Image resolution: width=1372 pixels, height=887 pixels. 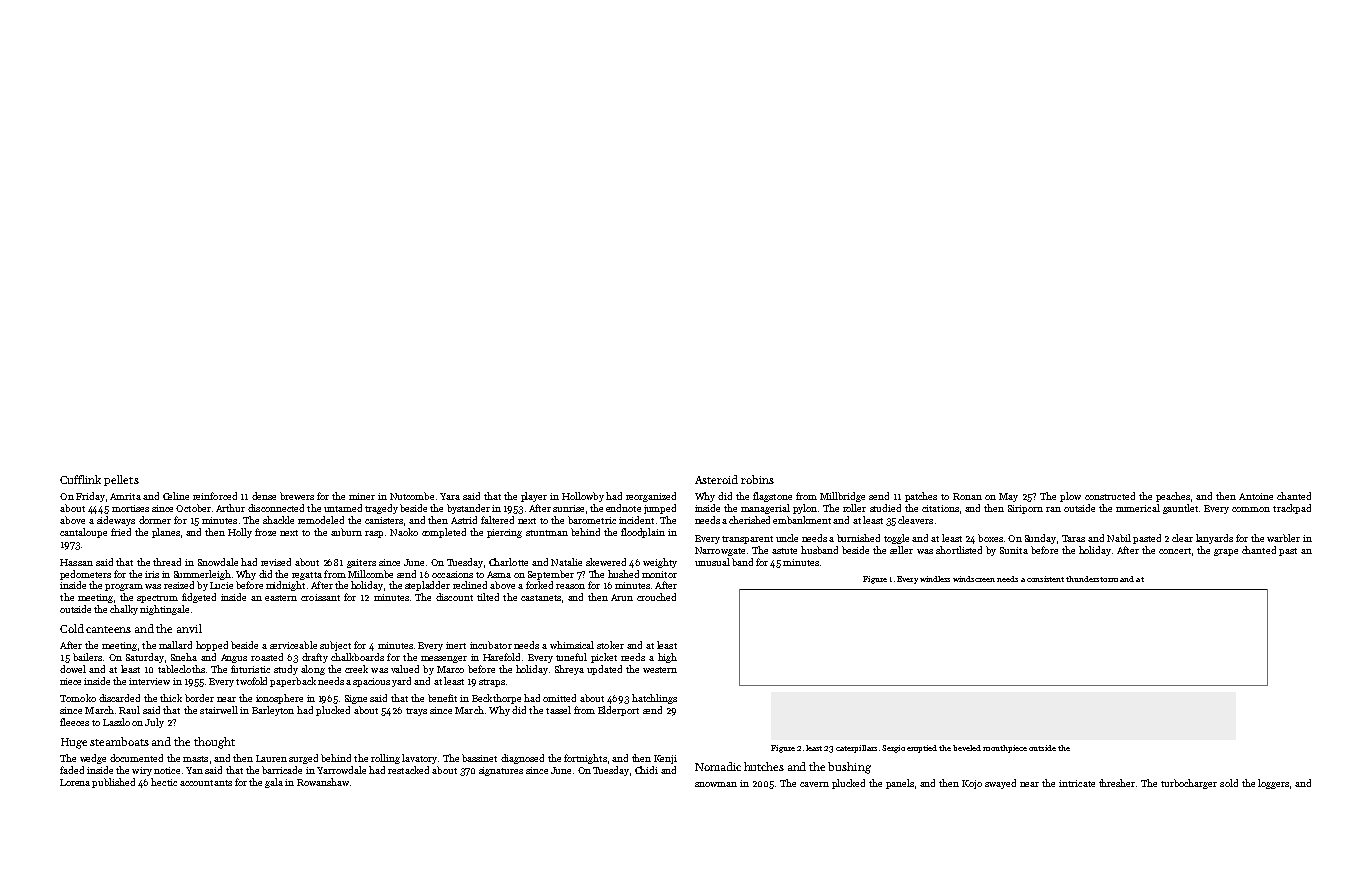 I want to click on sideways, so click(x=116, y=521).
